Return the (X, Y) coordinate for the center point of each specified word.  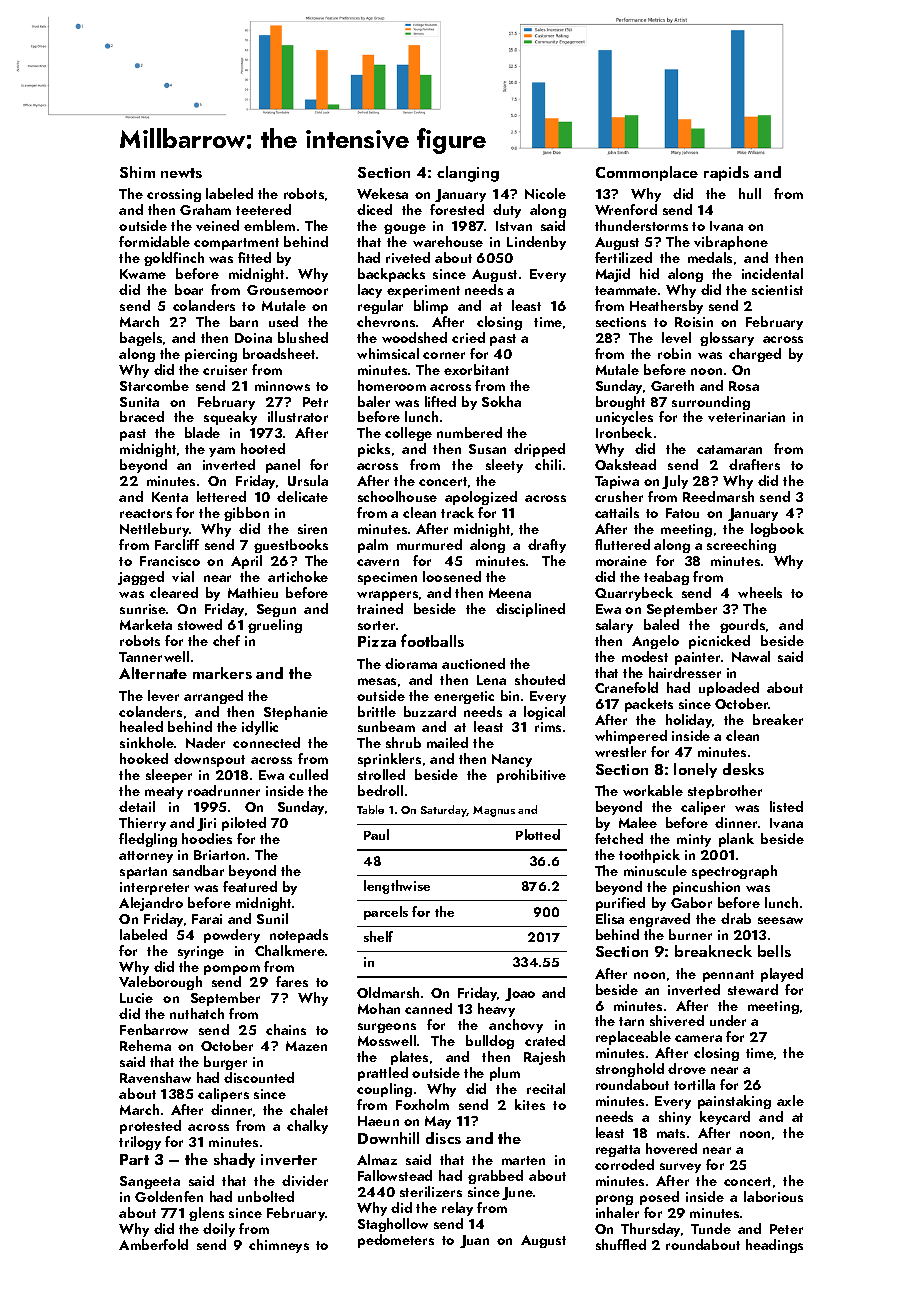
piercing (211, 355)
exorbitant (476, 369)
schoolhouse (397, 496)
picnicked (719, 642)
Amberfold (153, 1244)
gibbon (246, 514)
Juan (474, 1241)
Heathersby (666, 307)
